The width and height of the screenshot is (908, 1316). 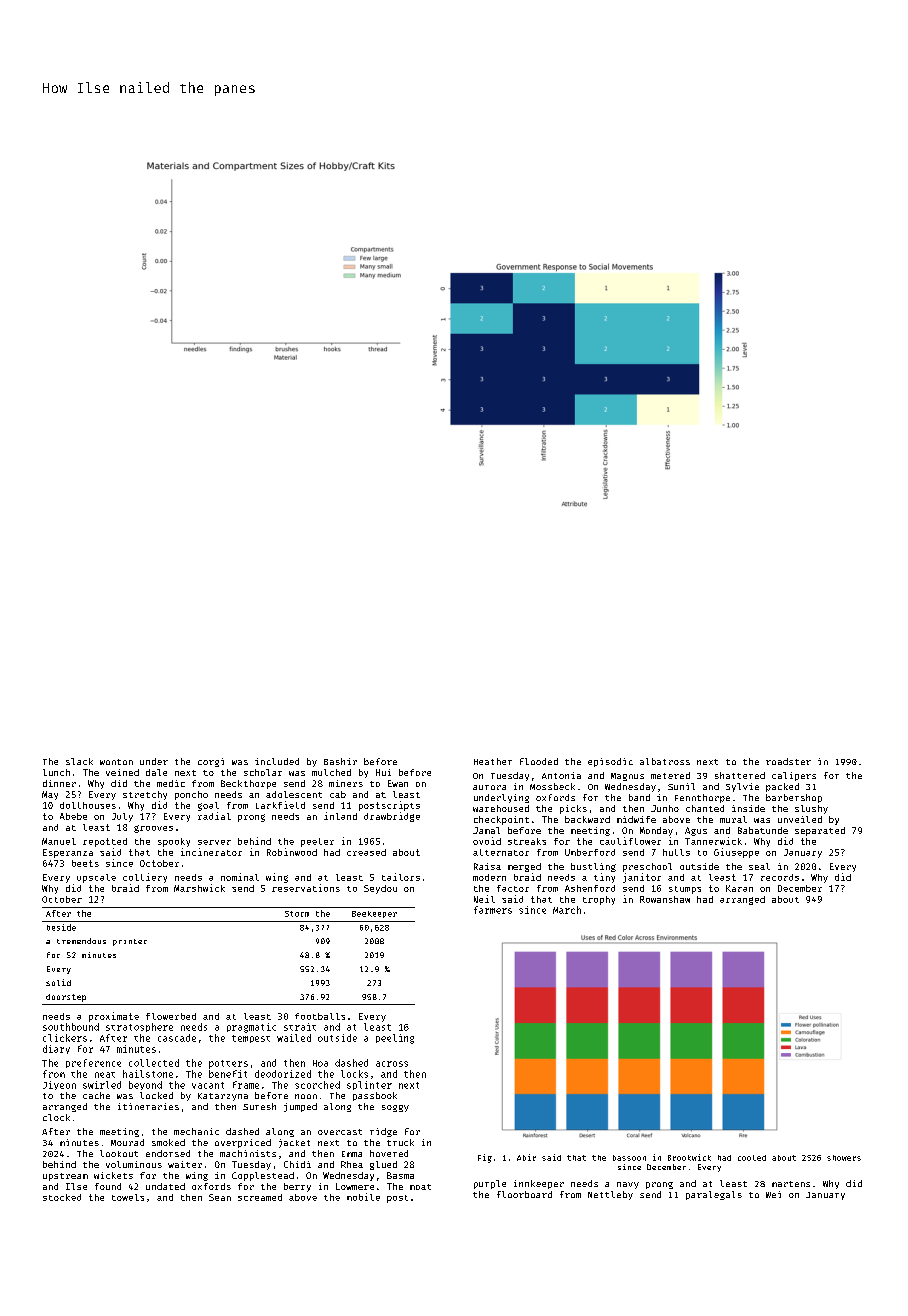 What do you see at coordinates (527, 841) in the screenshot?
I see `streaks` at bounding box center [527, 841].
